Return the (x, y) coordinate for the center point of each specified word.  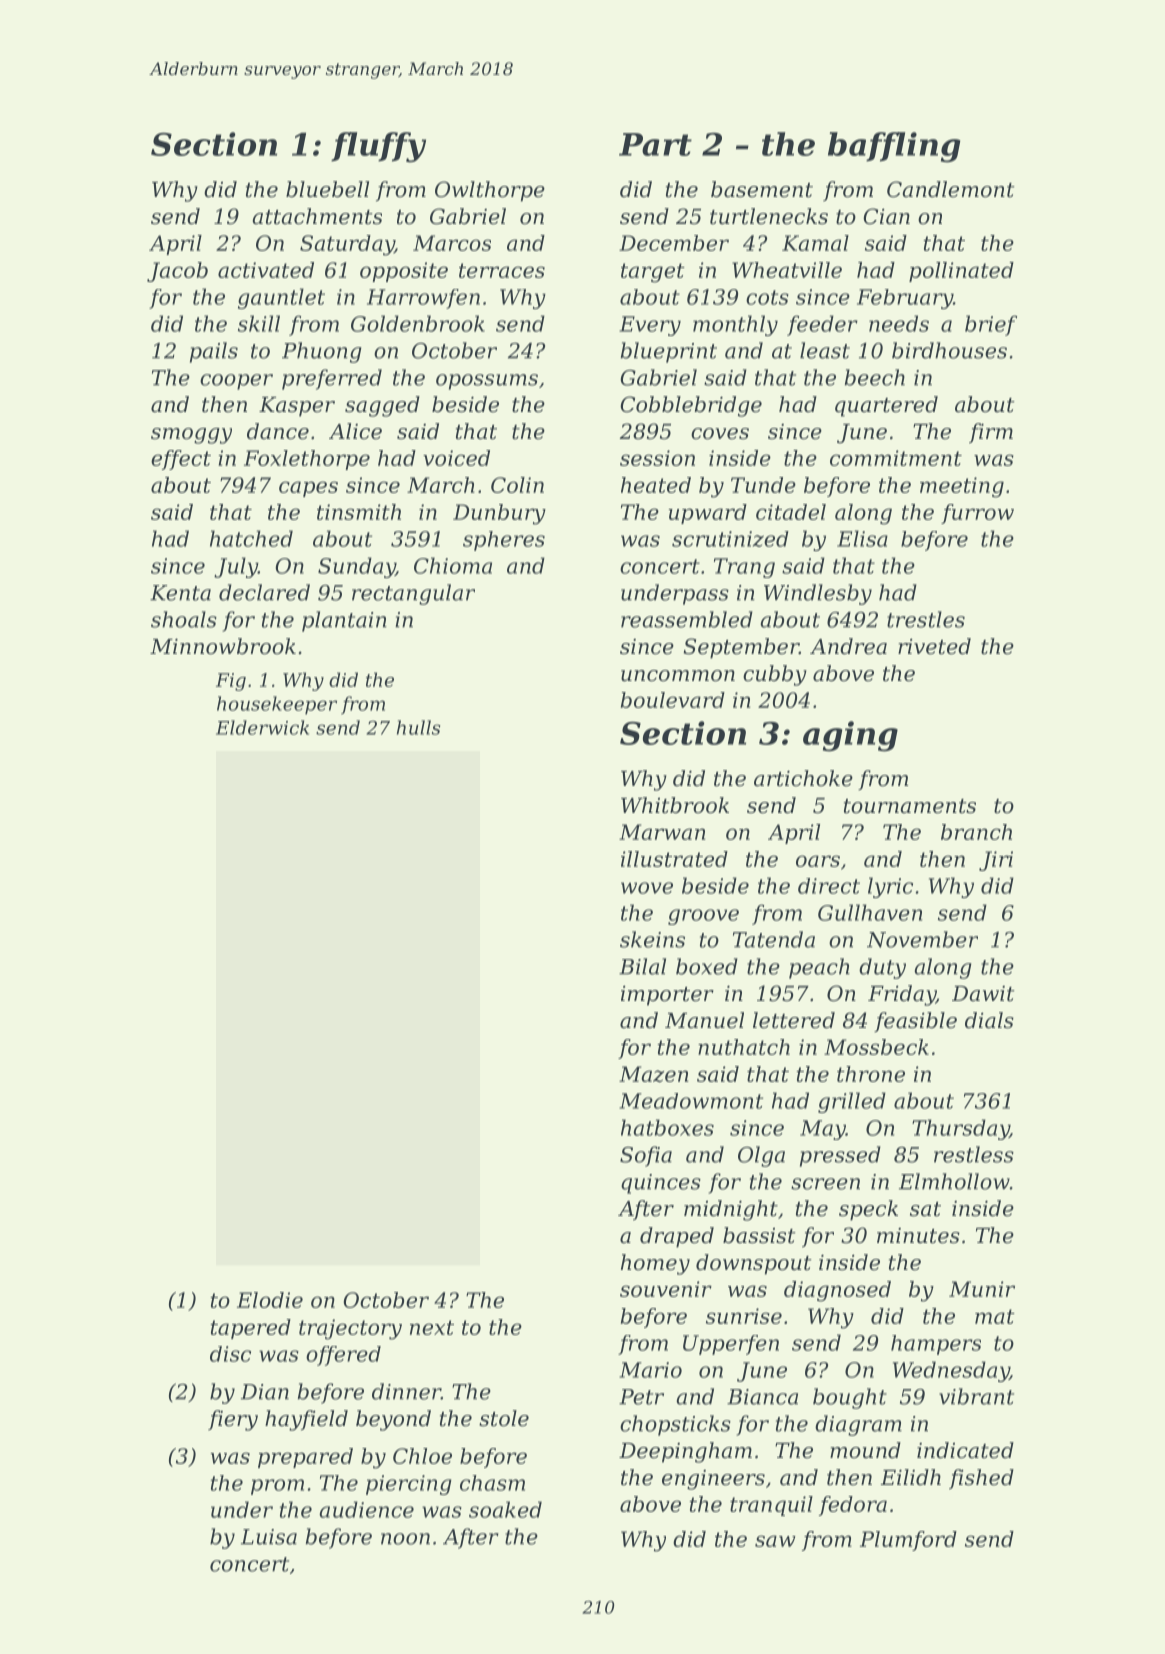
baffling (894, 147)
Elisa (862, 538)
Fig (231, 682)
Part (655, 144)
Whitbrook (675, 805)
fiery (233, 1420)
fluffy (378, 147)
